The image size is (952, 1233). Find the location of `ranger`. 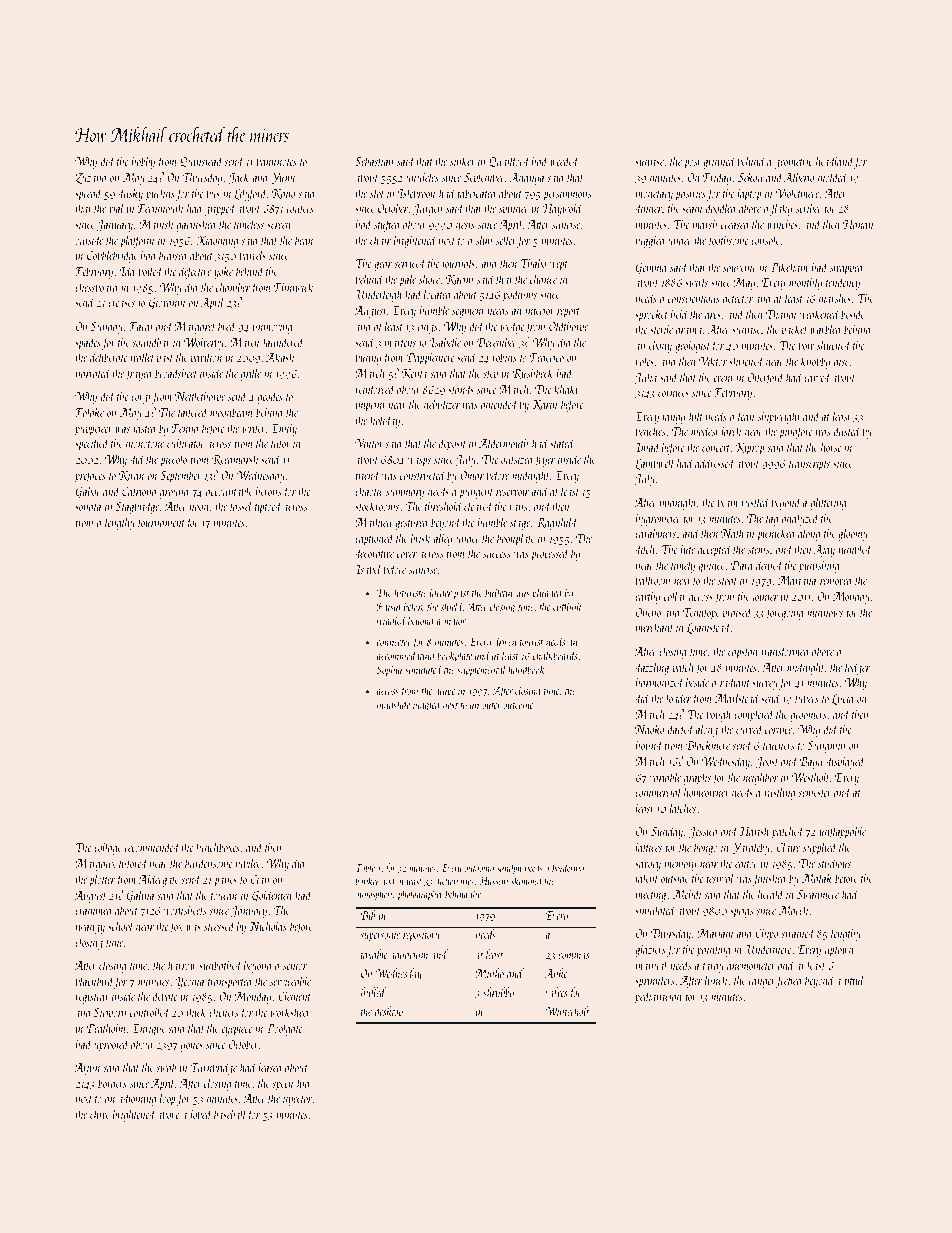

ranger is located at coordinates (762, 983).
